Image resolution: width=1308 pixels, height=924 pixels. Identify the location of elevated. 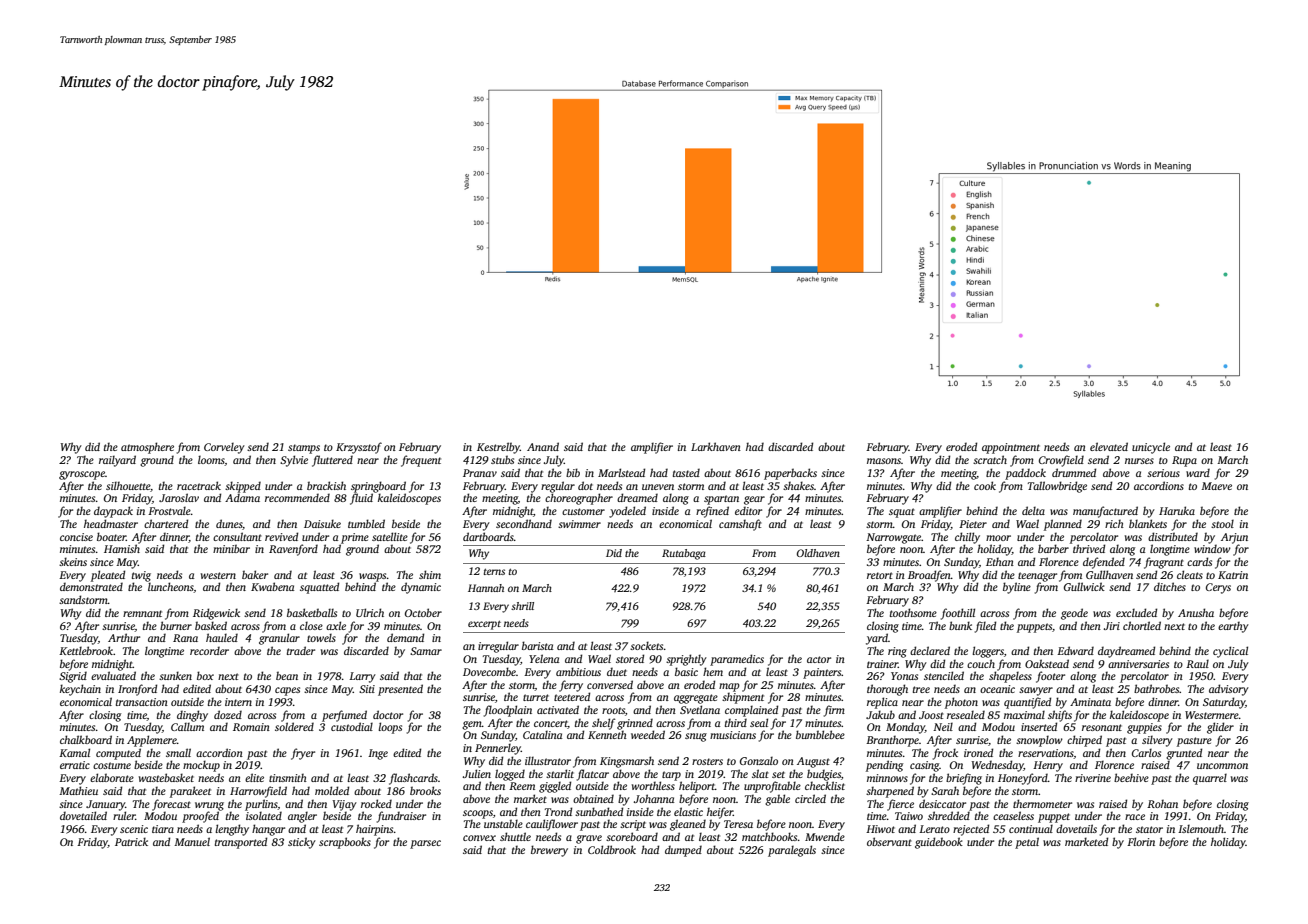
(1109, 446).
